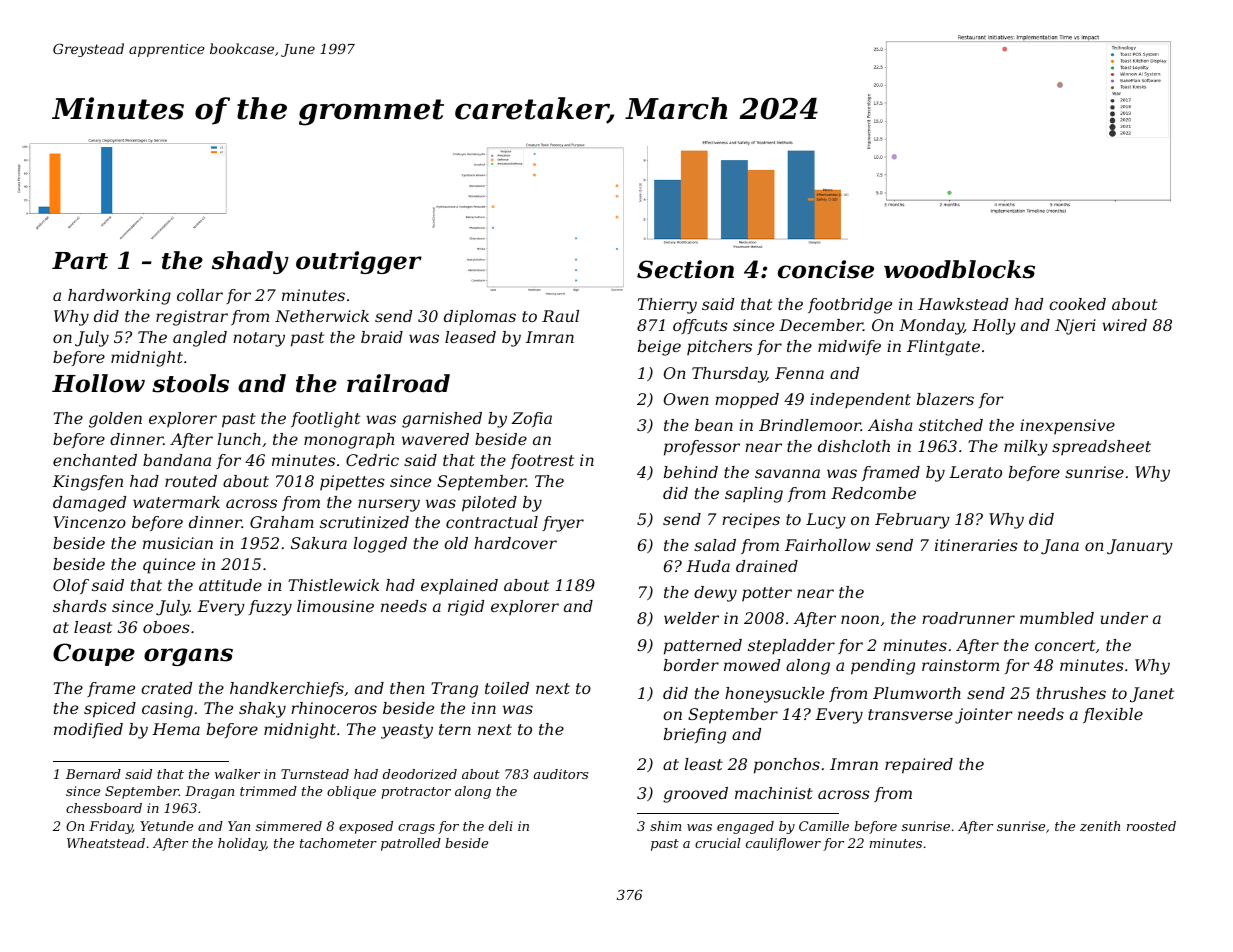 The width and height of the document is (1233, 952). Describe the element at coordinates (262, 710) in the document. I see `shaky` at that location.
